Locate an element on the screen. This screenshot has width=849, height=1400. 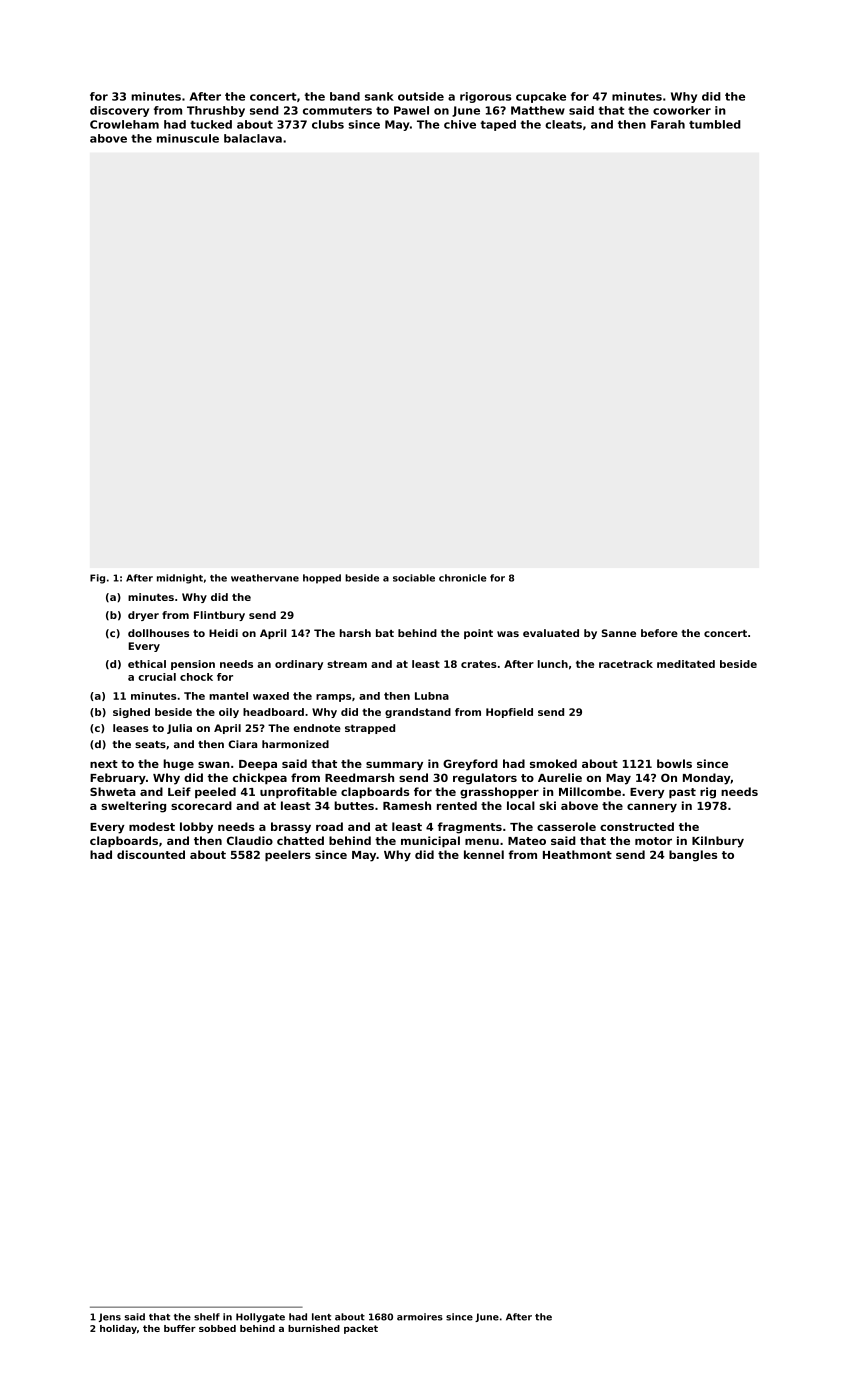
before is located at coordinates (659, 633).
